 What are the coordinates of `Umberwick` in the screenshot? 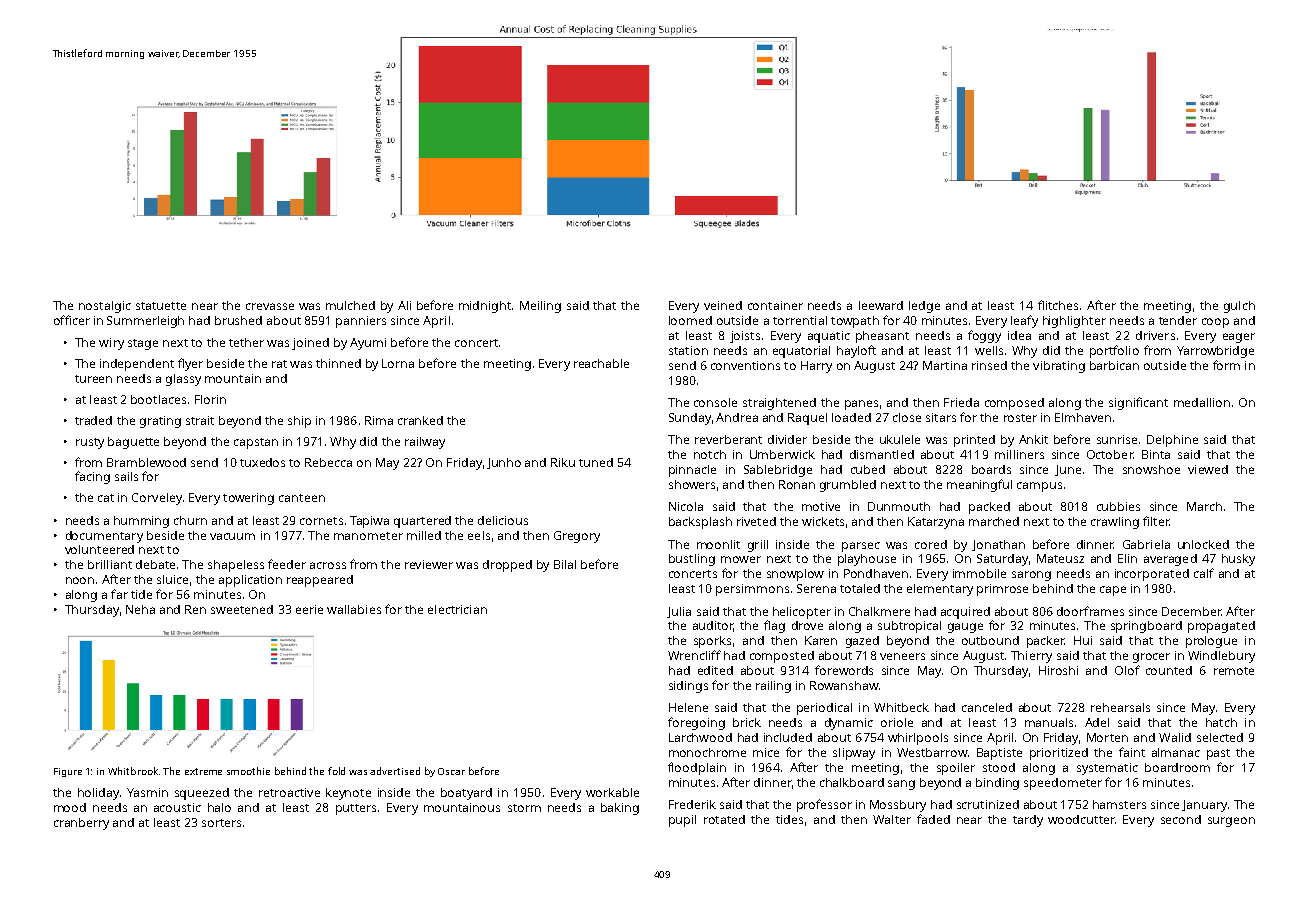 It's located at (782, 454).
